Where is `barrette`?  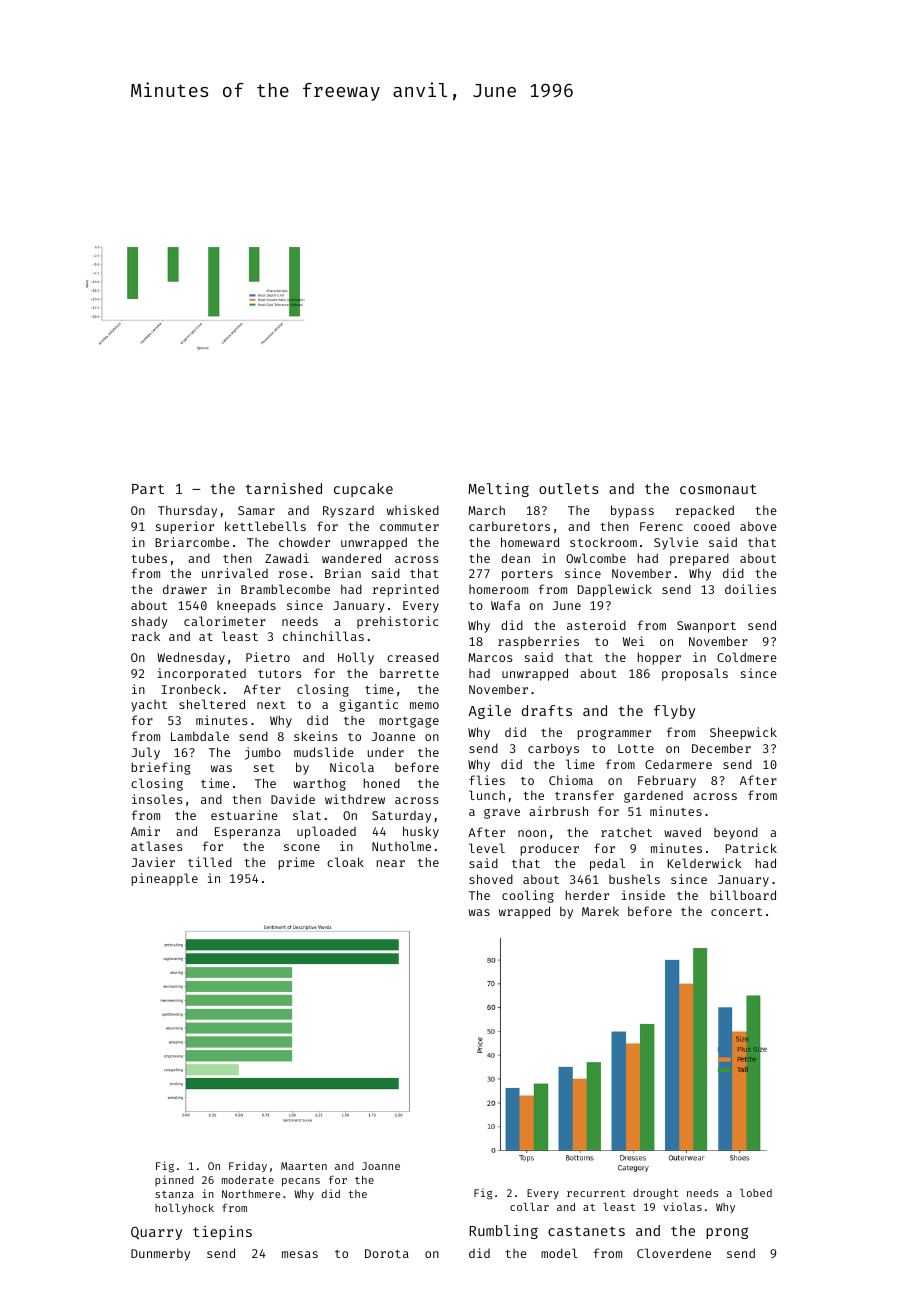 barrette is located at coordinates (409, 673).
